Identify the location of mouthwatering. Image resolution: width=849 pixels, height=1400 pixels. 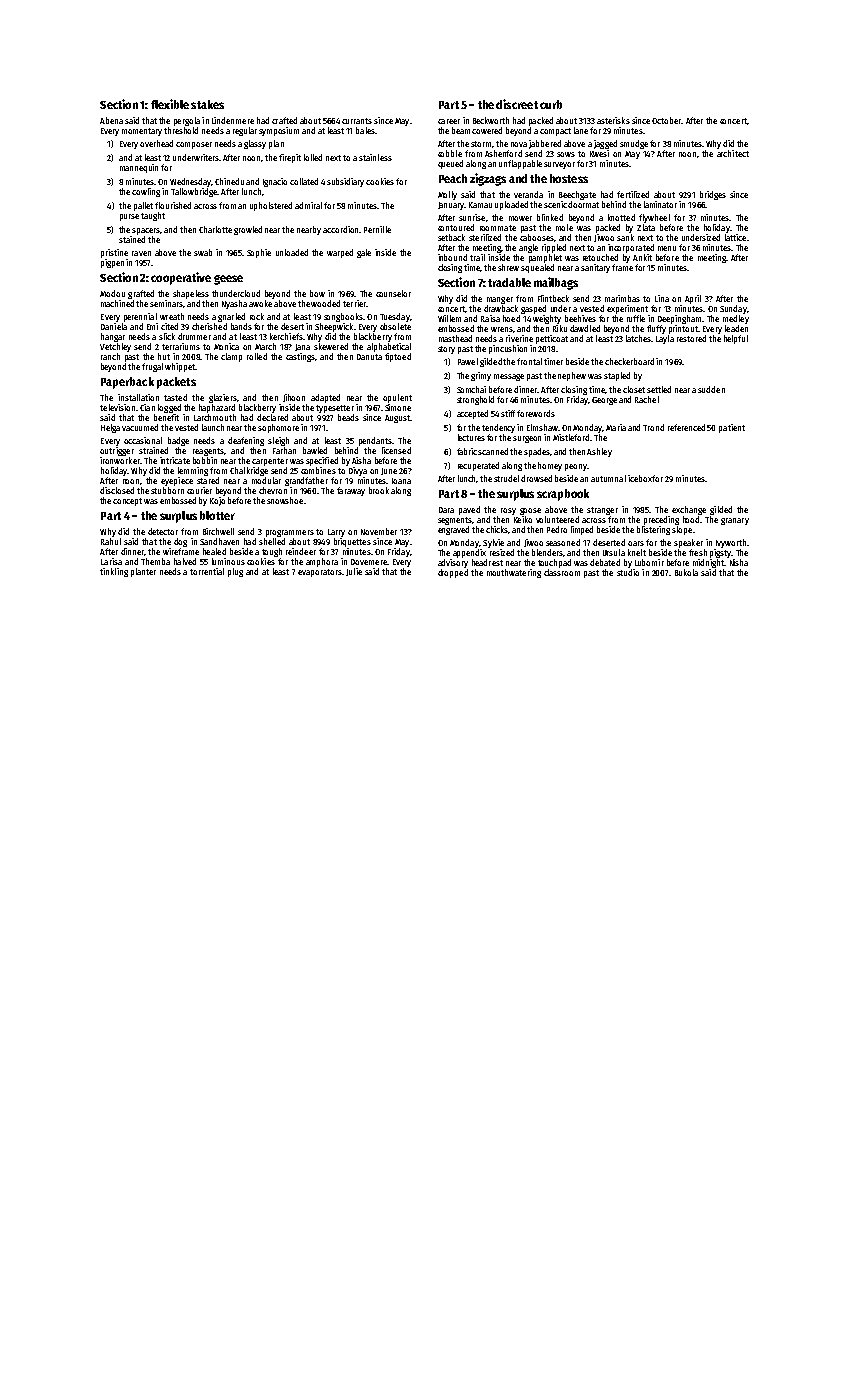
(514, 573).
